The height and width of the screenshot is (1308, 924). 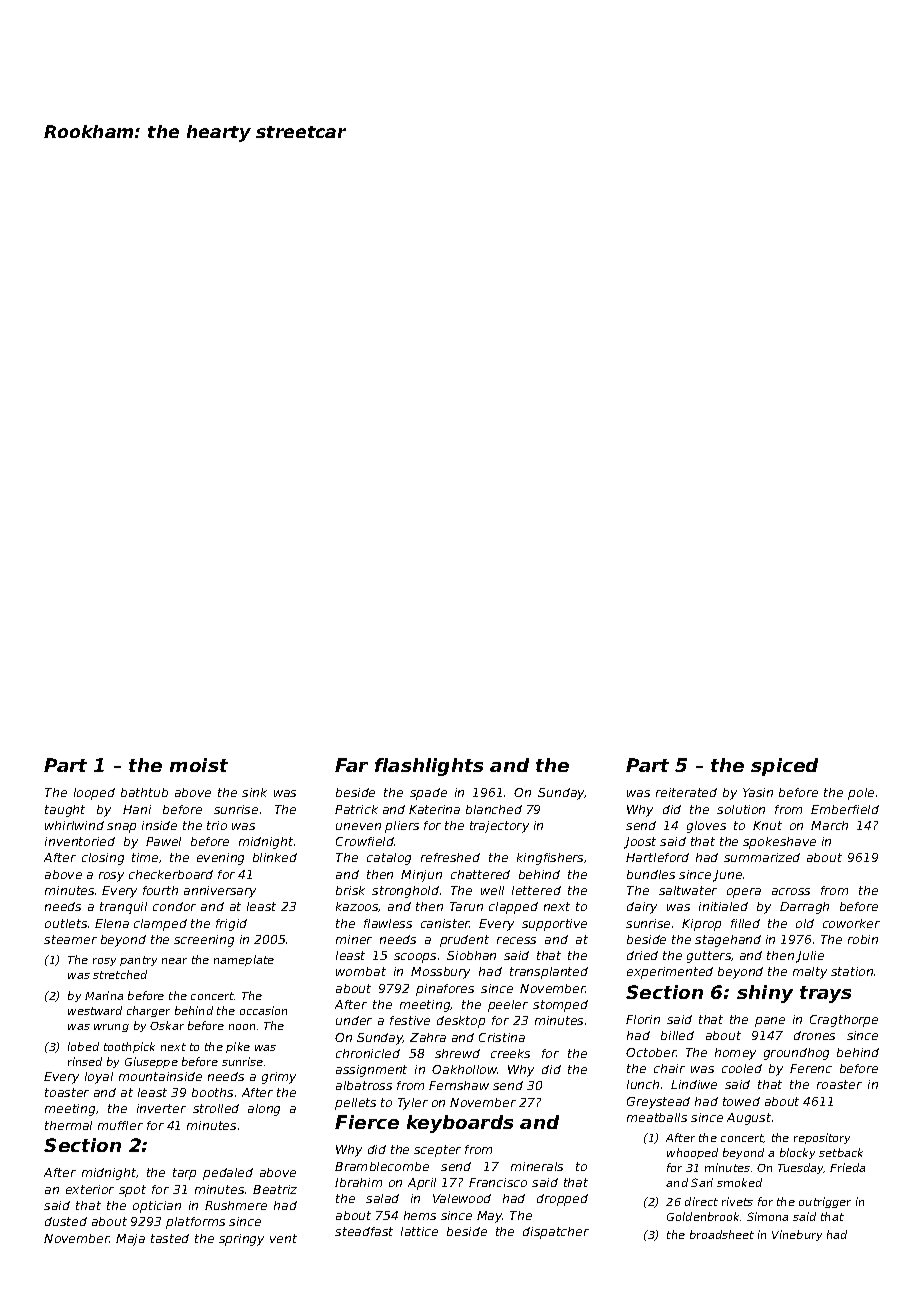 What do you see at coordinates (120, 974) in the screenshot?
I see `stretched` at bounding box center [120, 974].
